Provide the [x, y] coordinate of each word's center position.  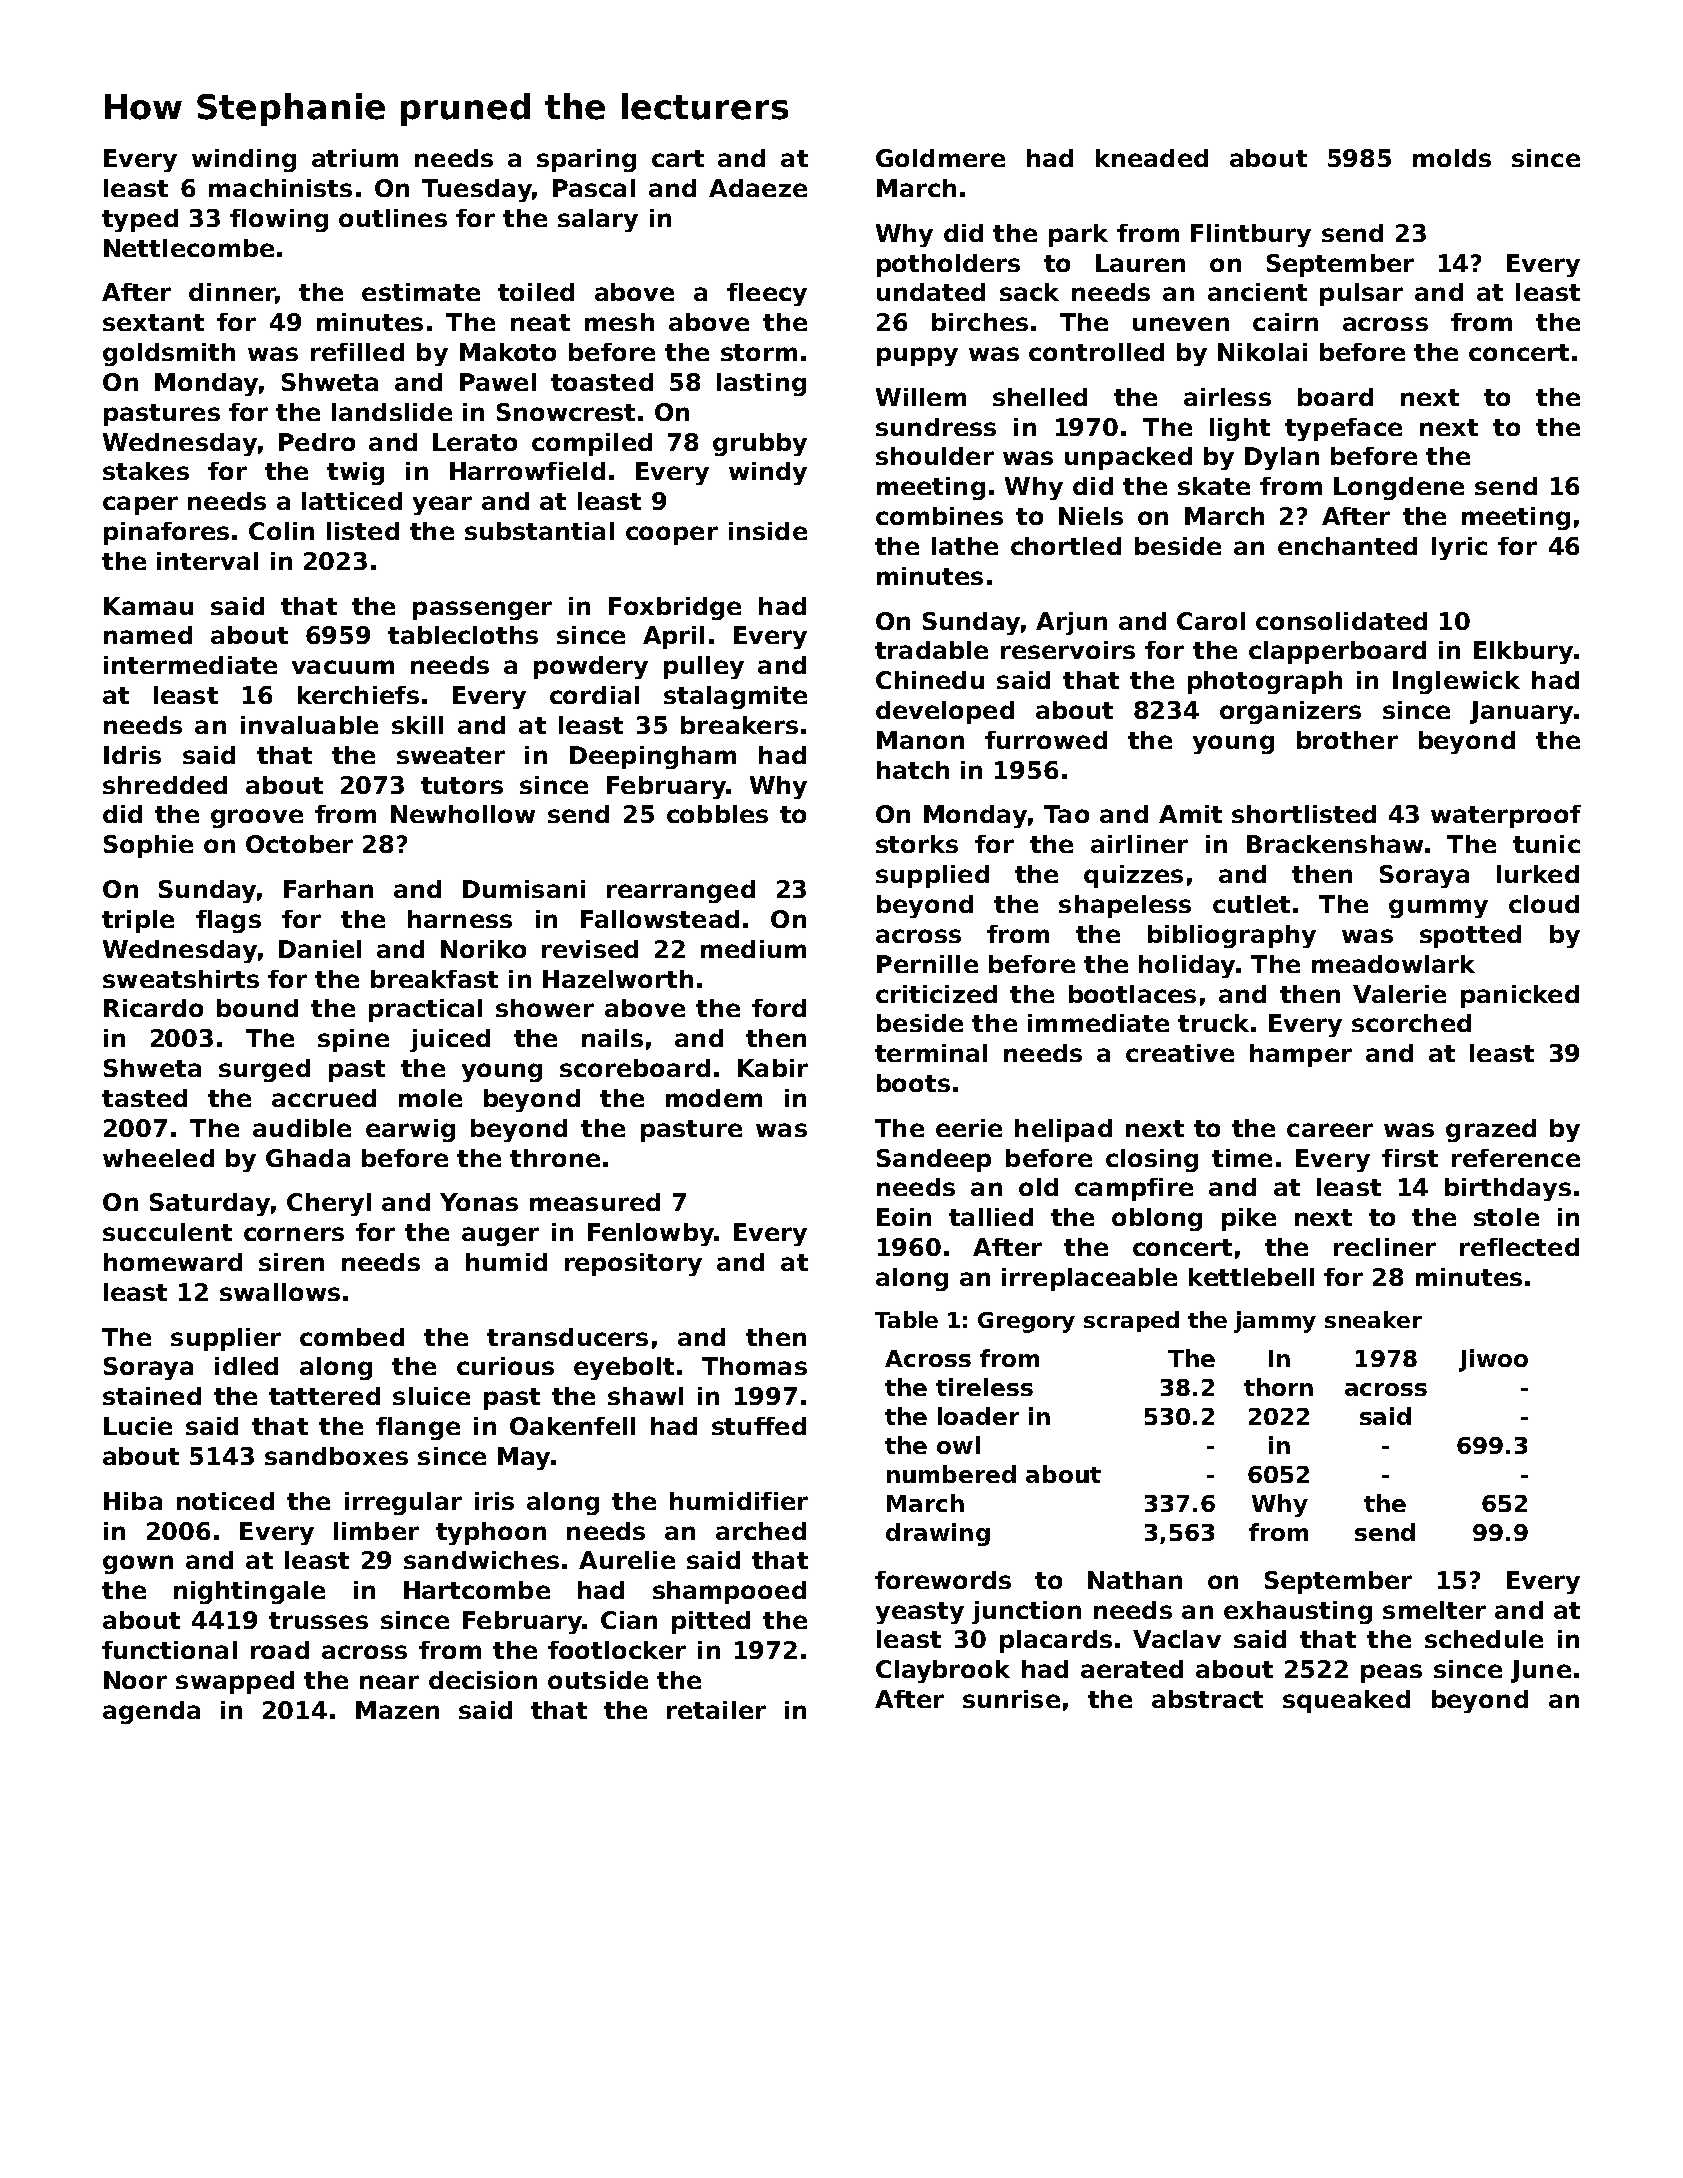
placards [1056, 1641]
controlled [1096, 352]
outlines [393, 218]
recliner [1385, 1247]
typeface [1343, 429]
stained [152, 1396]
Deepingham [653, 757]
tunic [1546, 844]
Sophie [148, 846]
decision [483, 1680]
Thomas [754, 1366]
